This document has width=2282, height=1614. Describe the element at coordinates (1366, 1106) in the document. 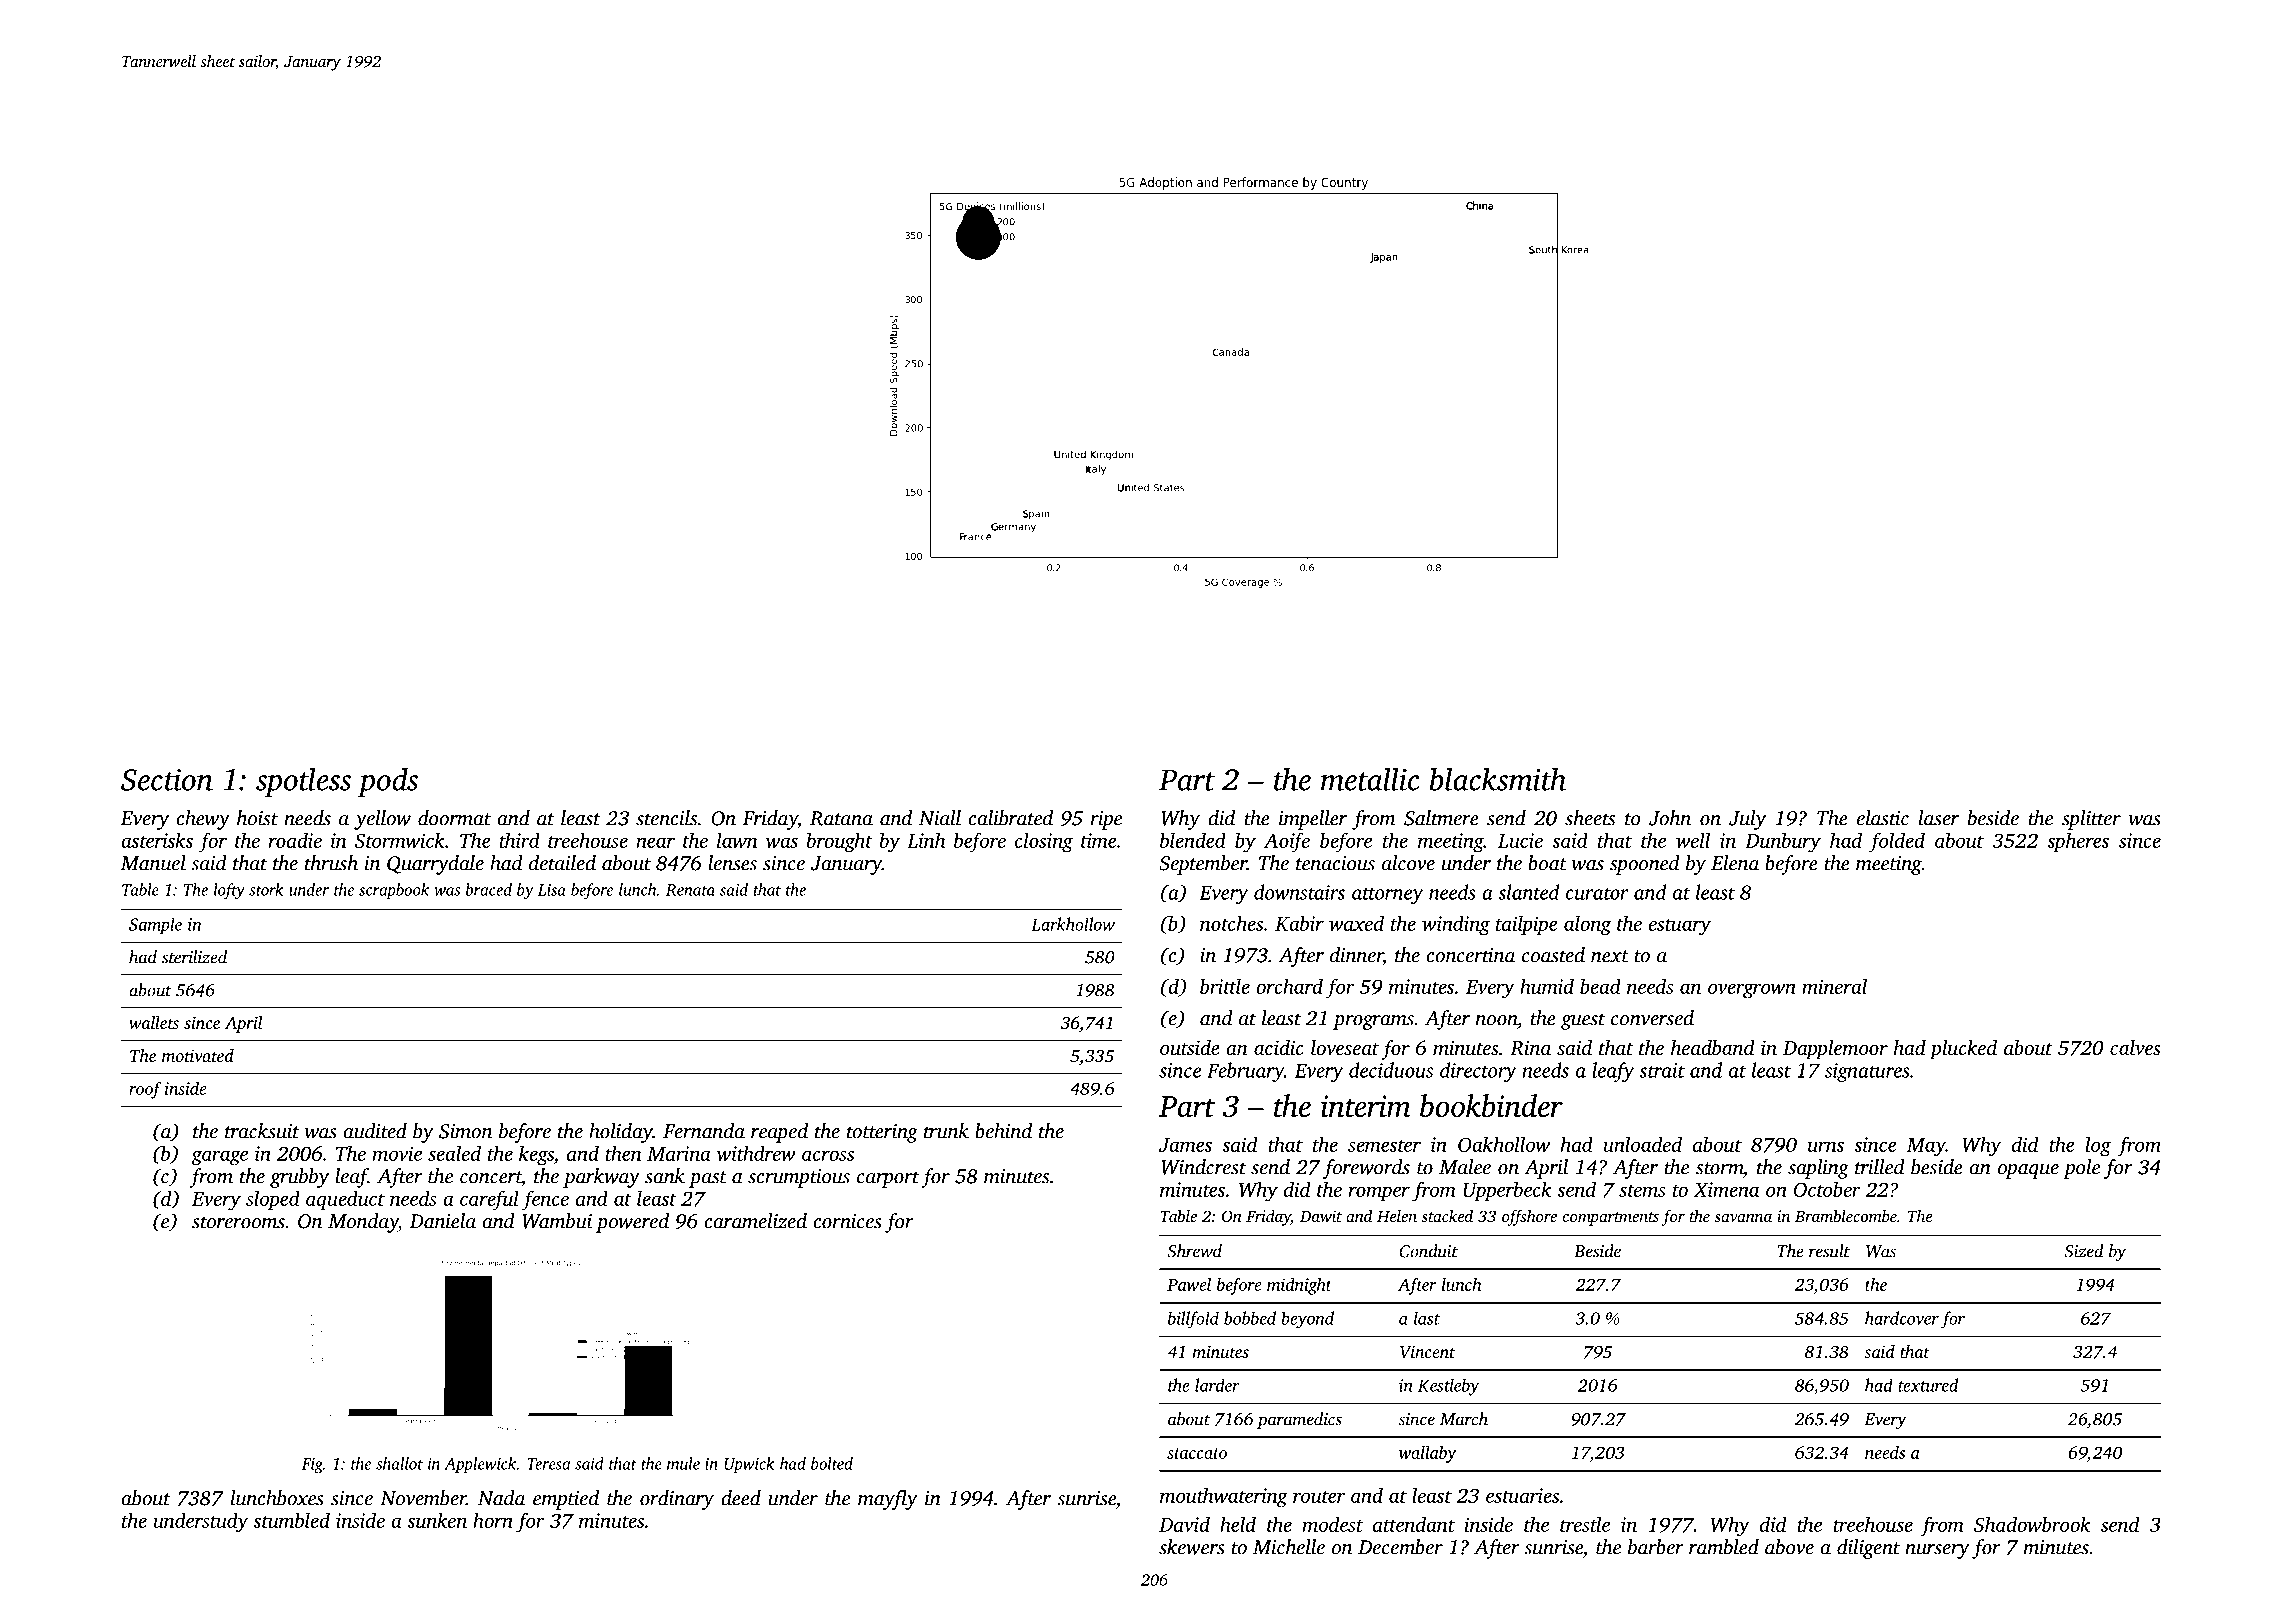

I see `interim` at that location.
